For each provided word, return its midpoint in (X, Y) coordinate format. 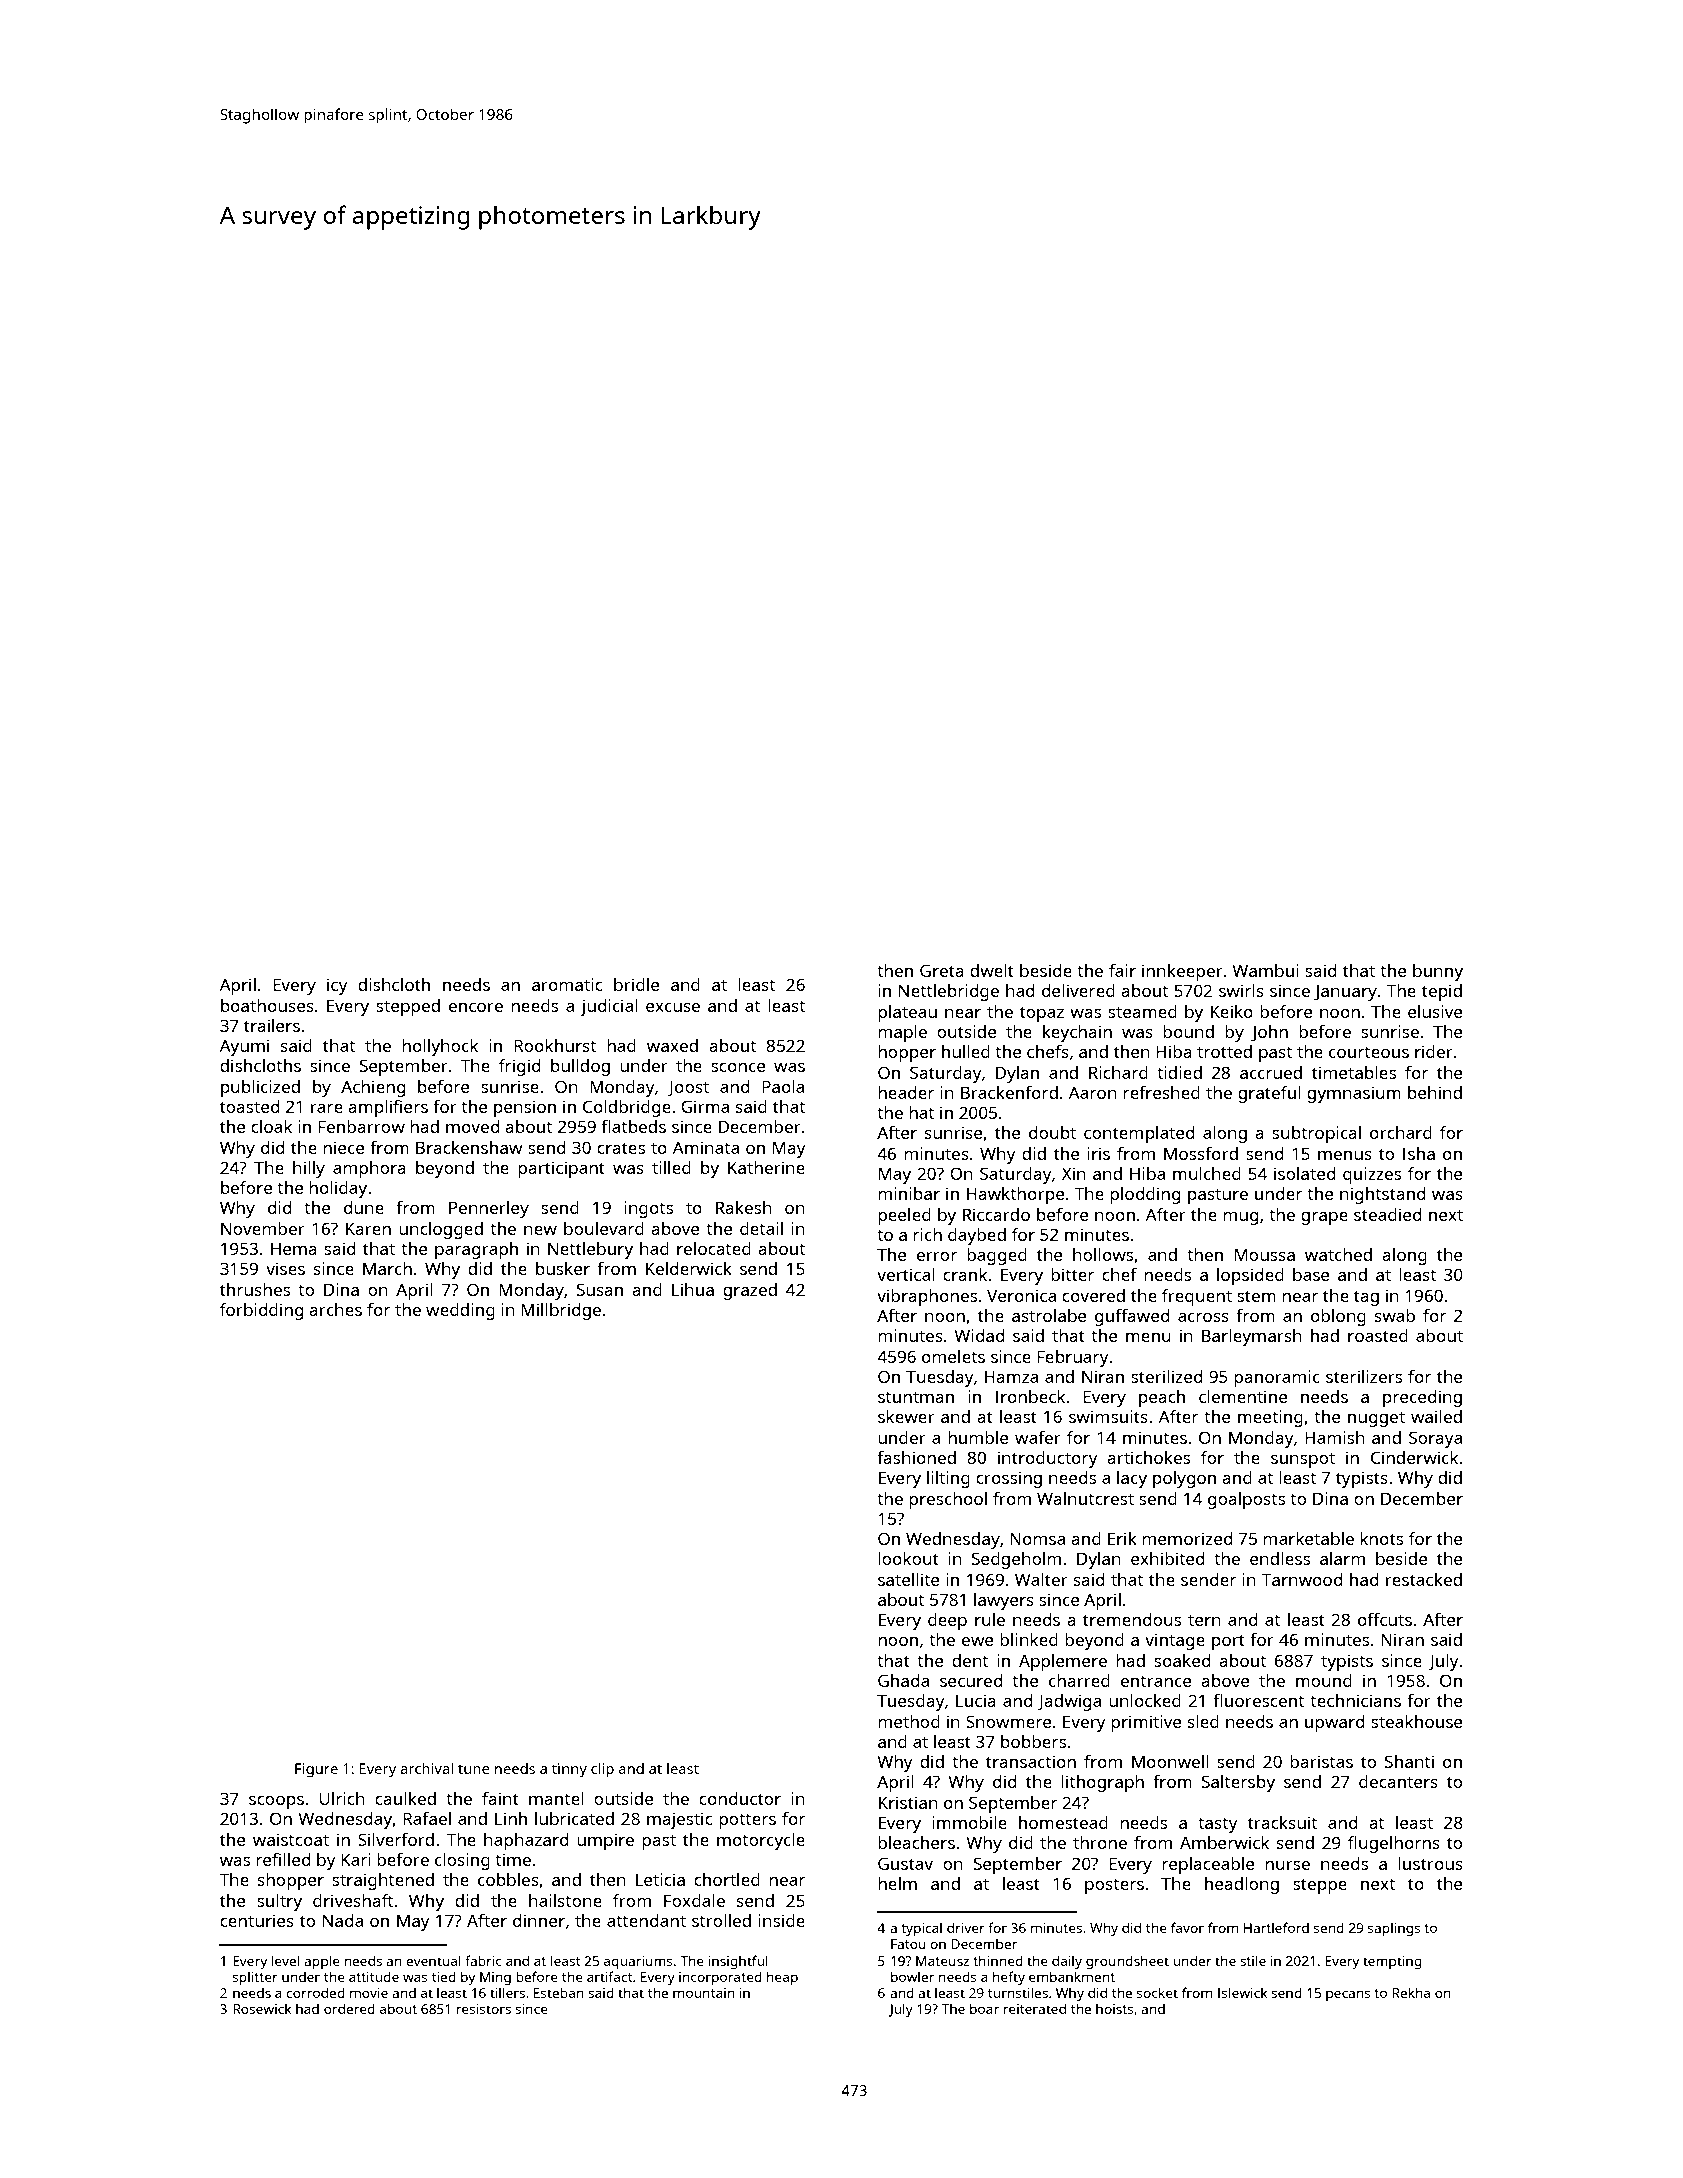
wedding (460, 1311)
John (1269, 1033)
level (286, 1960)
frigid (519, 1067)
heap (782, 1978)
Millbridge (561, 1311)
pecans (1348, 1995)
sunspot (1303, 1460)
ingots (648, 1209)
